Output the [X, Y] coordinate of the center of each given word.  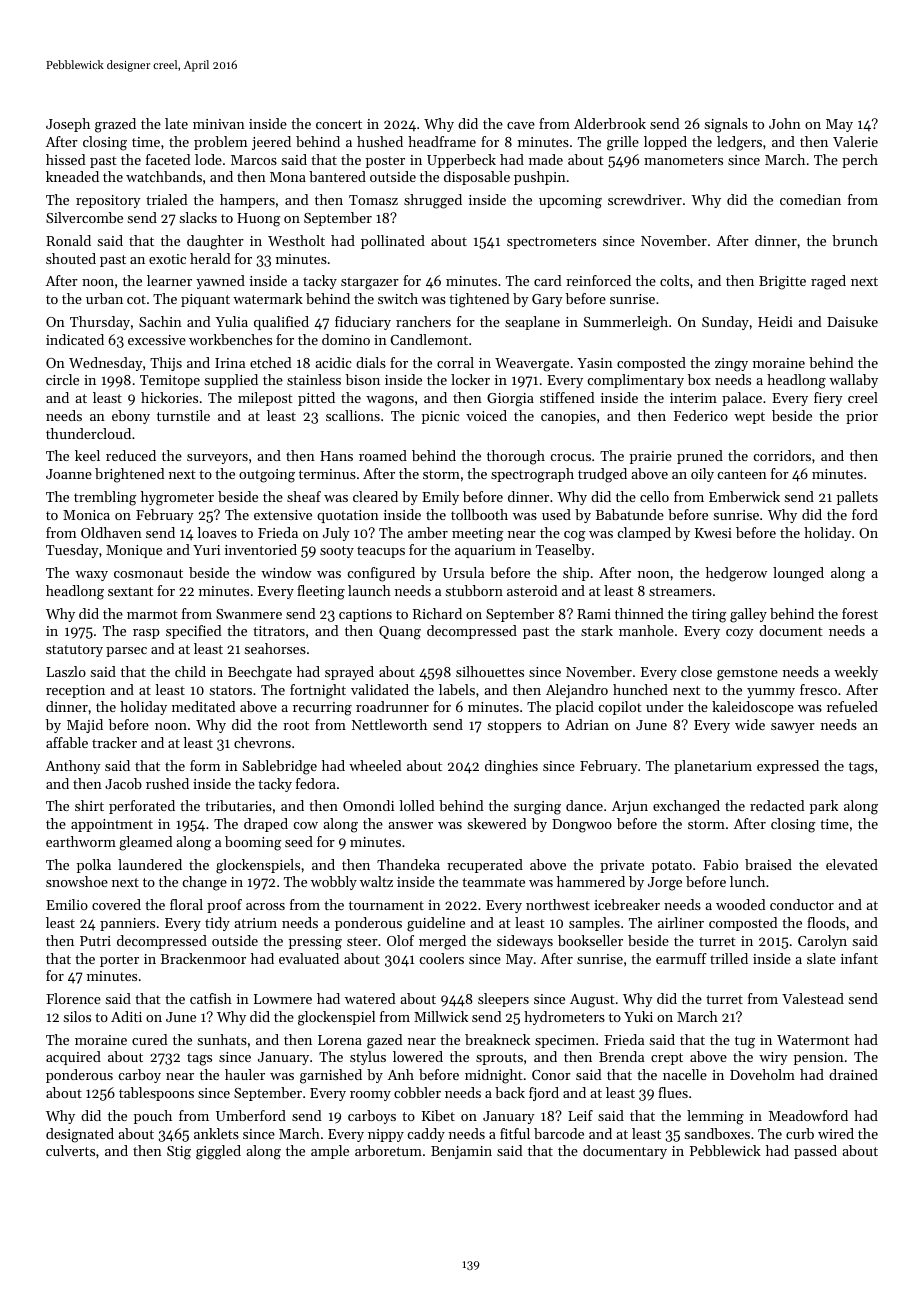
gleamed [146, 843]
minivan [219, 124]
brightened [130, 475]
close [696, 671]
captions [365, 615]
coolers [442, 958]
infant [859, 958]
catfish [211, 998]
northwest [558, 904]
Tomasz [373, 200]
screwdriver [645, 199]
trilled [729, 958]
